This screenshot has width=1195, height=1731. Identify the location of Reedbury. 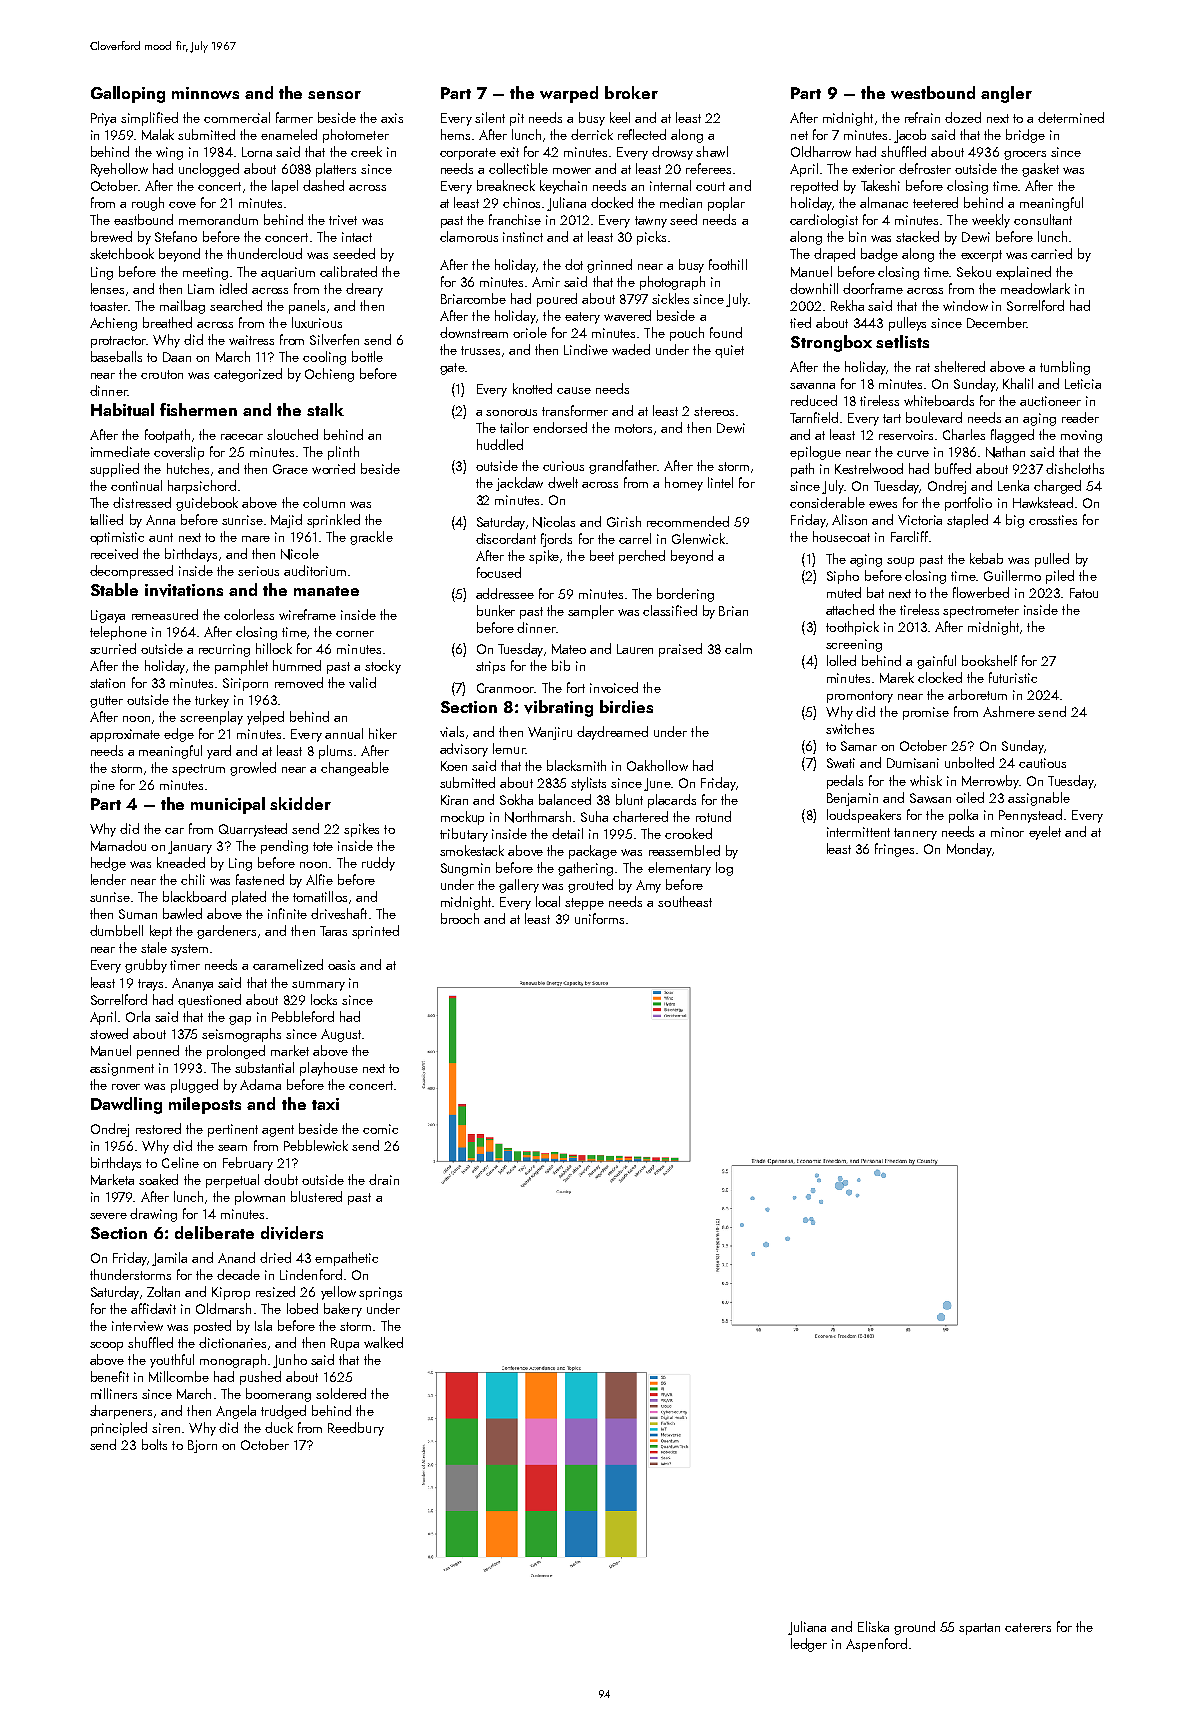
(356, 1429).
